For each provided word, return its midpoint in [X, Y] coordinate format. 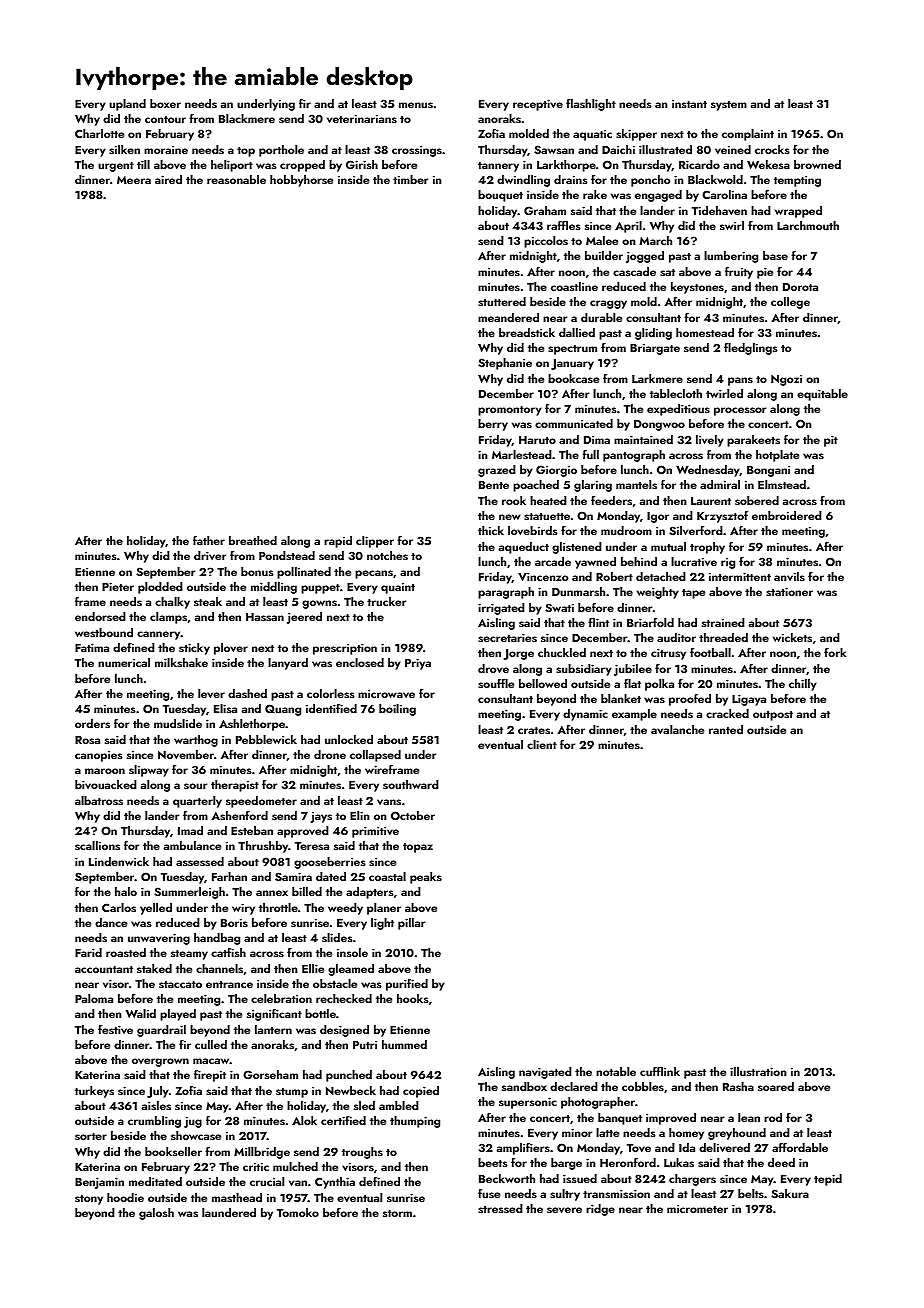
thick [491, 530]
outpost [773, 716]
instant [689, 104]
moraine [166, 150]
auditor [676, 637]
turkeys [94, 1092]
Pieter [118, 586]
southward [411, 784]
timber [410, 179]
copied [421, 1092]
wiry [243, 909]
